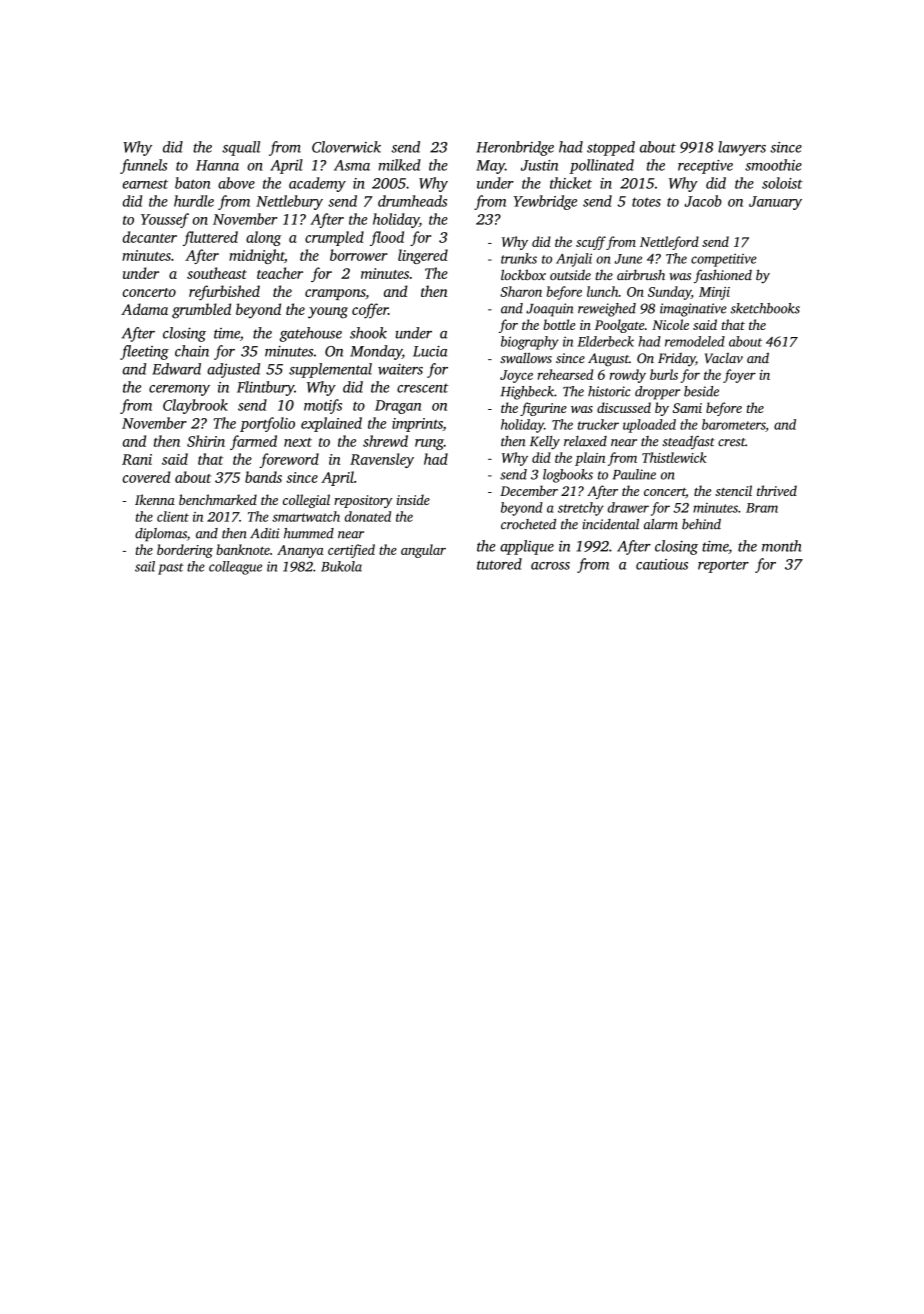  Describe the element at coordinates (144, 309) in the image. I see `Adama` at that location.
